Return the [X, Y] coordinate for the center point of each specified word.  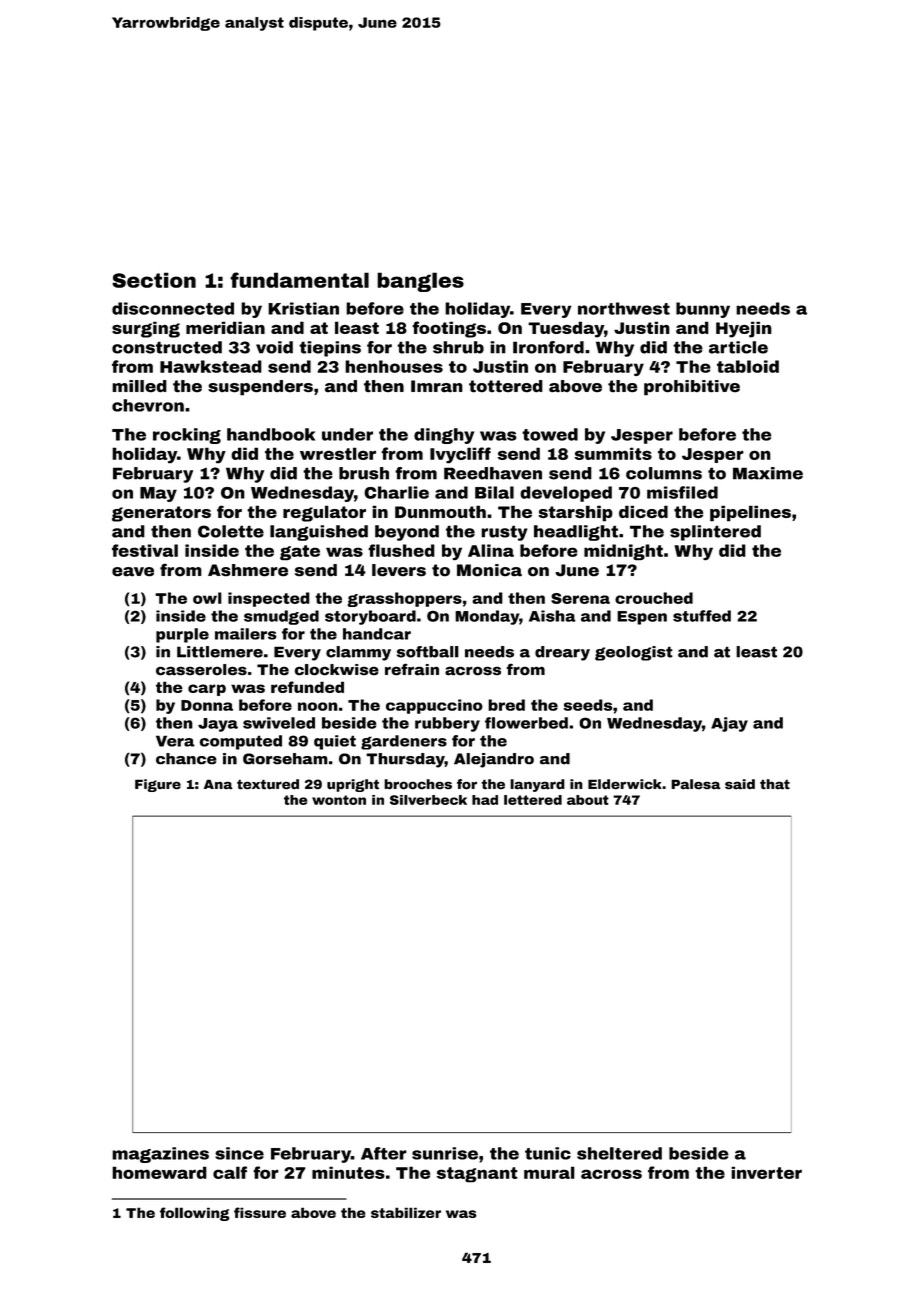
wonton [339, 800]
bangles [420, 282]
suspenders [260, 388]
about [588, 800]
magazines [160, 1155]
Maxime [768, 473]
